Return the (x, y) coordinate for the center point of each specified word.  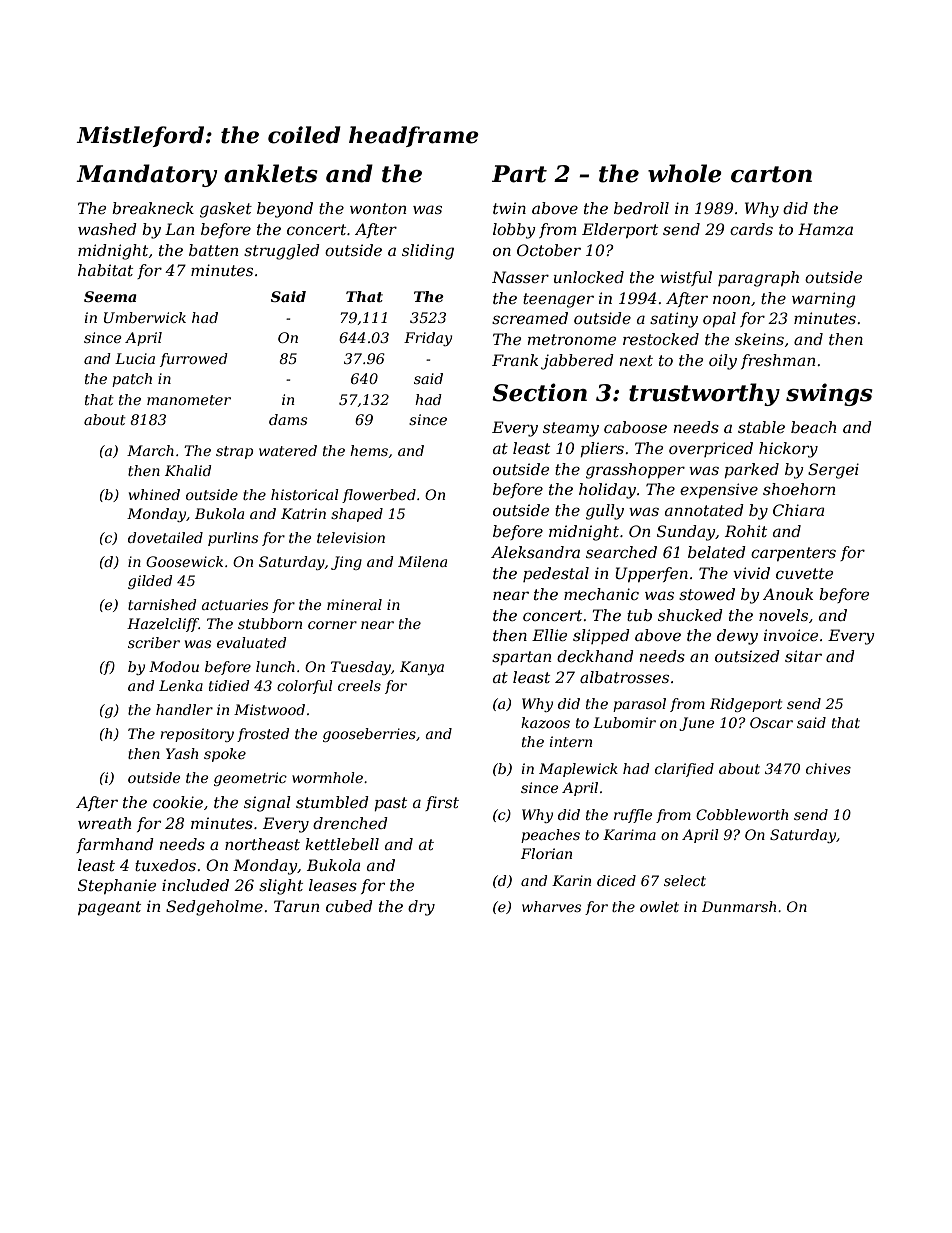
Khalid (188, 470)
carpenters (793, 554)
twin (509, 208)
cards (751, 229)
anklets (271, 173)
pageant (109, 908)
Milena (422, 561)
